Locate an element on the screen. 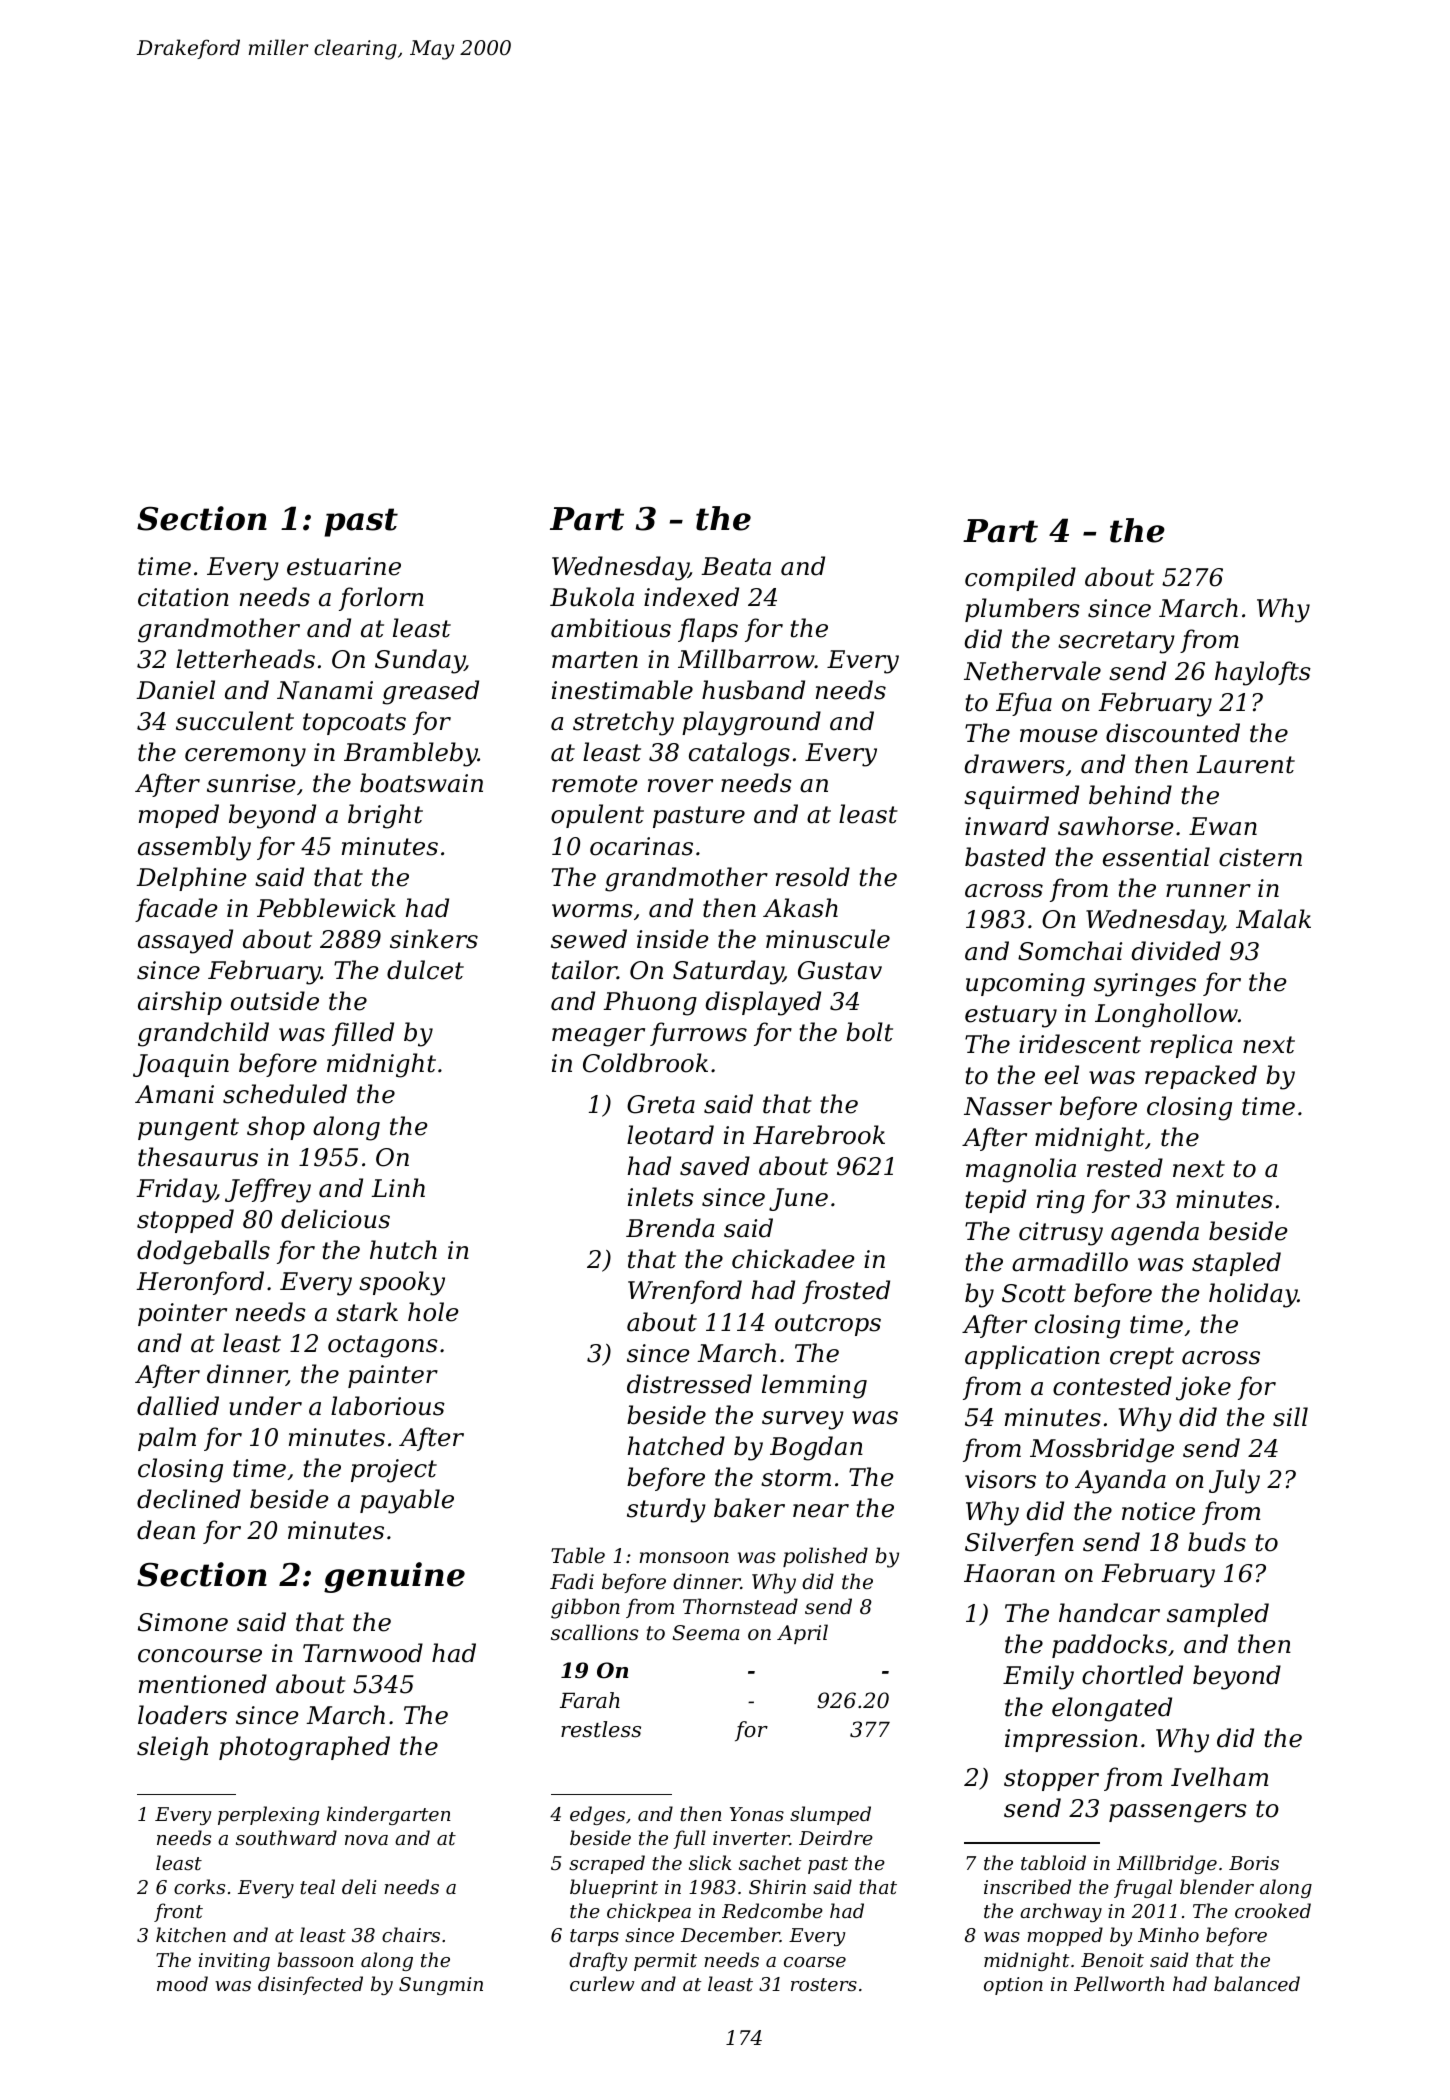 The width and height of the screenshot is (1450, 2100). citrusy is located at coordinates (1061, 1234).
